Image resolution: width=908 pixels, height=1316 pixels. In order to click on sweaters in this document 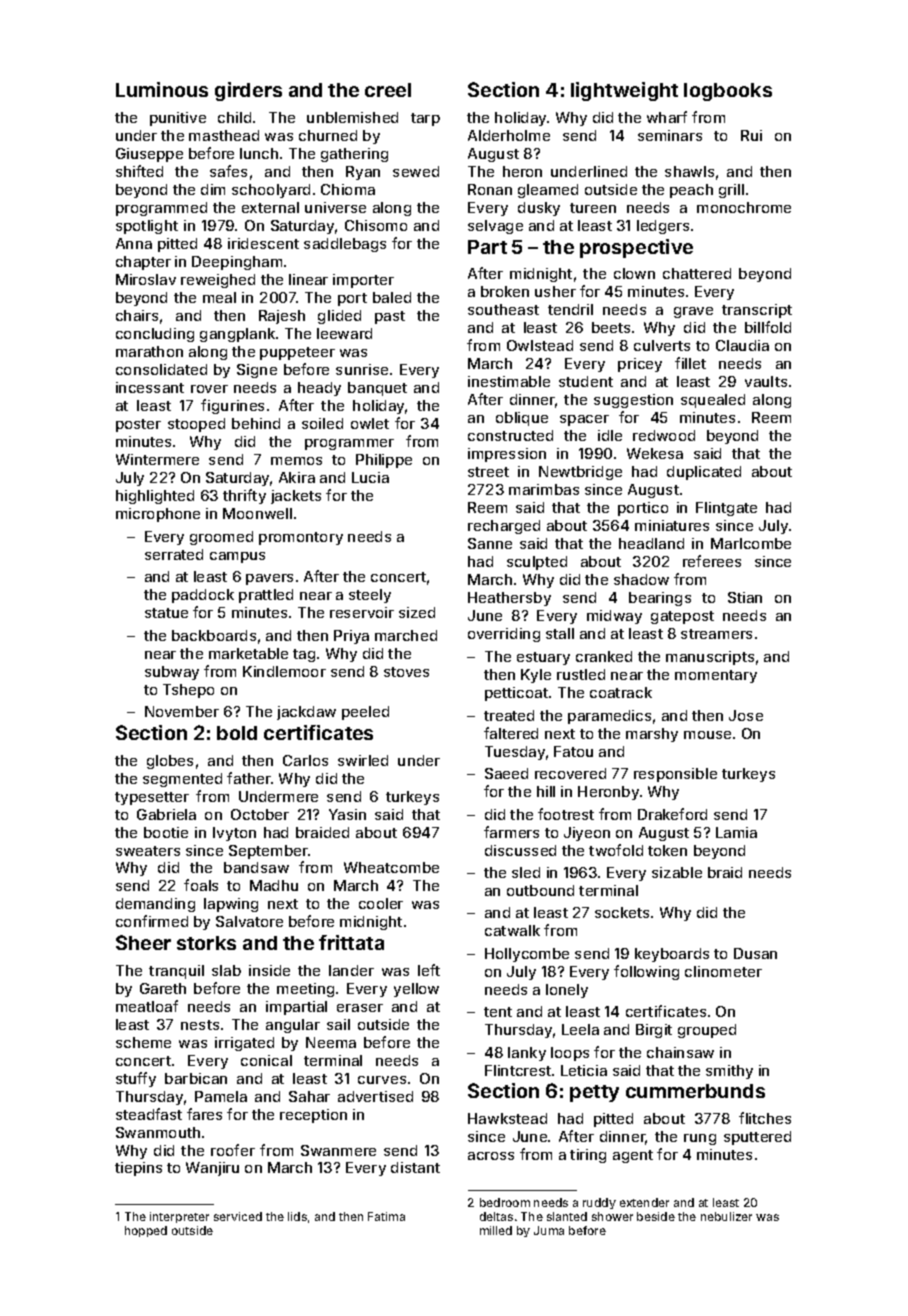, I will do `click(148, 851)`.
